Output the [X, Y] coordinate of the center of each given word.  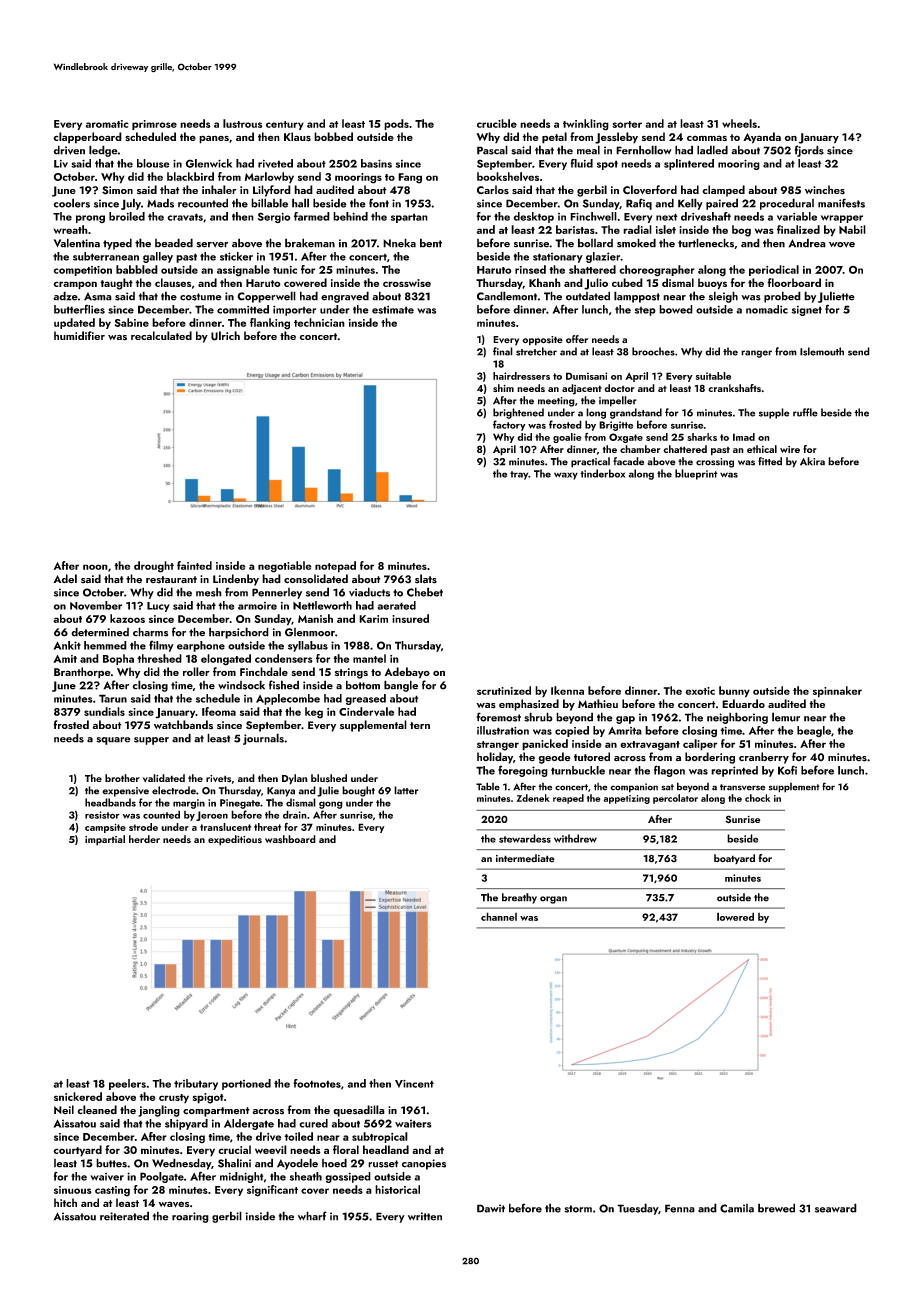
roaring [190, 1217]
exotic [700, 691]
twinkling [586, 125]
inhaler [219, 189]
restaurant [171, 580]
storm [578, 1209]
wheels [739, 123]
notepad [335, 567]
